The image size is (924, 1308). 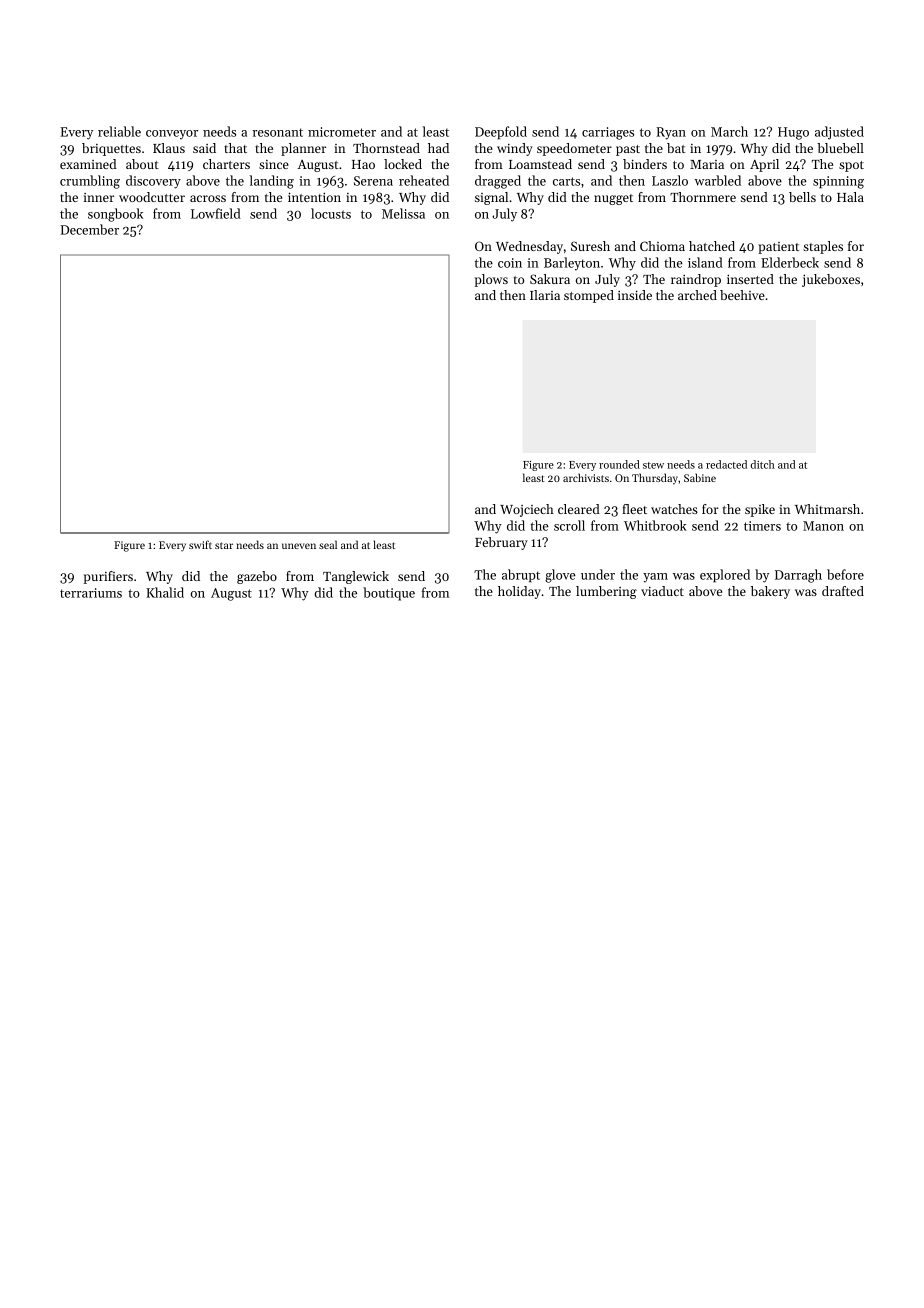 I want to click on Wojciech, so click(x=527, y=510).
